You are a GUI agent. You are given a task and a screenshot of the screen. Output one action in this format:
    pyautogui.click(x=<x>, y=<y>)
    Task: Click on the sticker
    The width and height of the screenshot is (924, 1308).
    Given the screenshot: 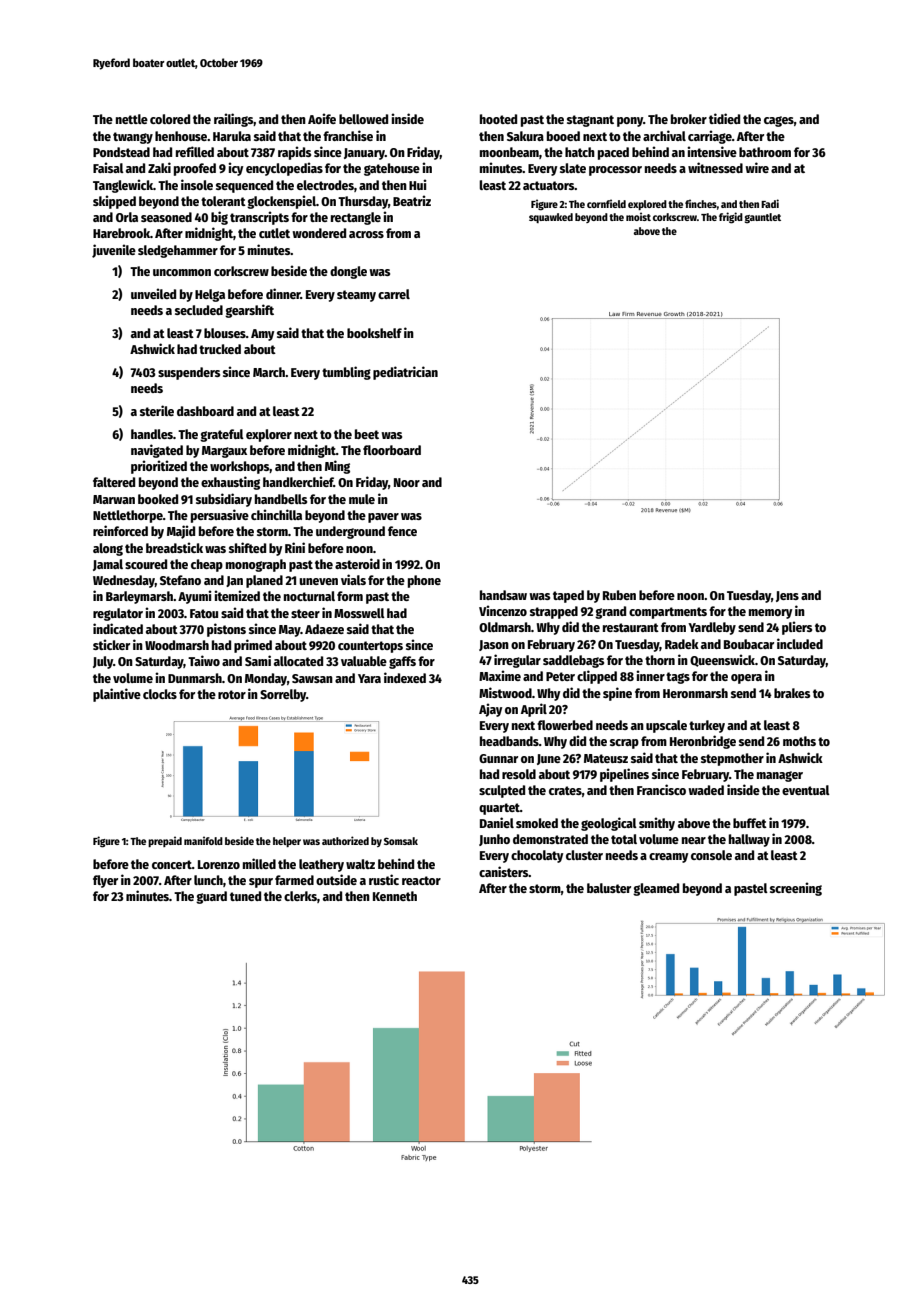 What is the action you would take?
    pyautogui.click(x=111, y=644)
